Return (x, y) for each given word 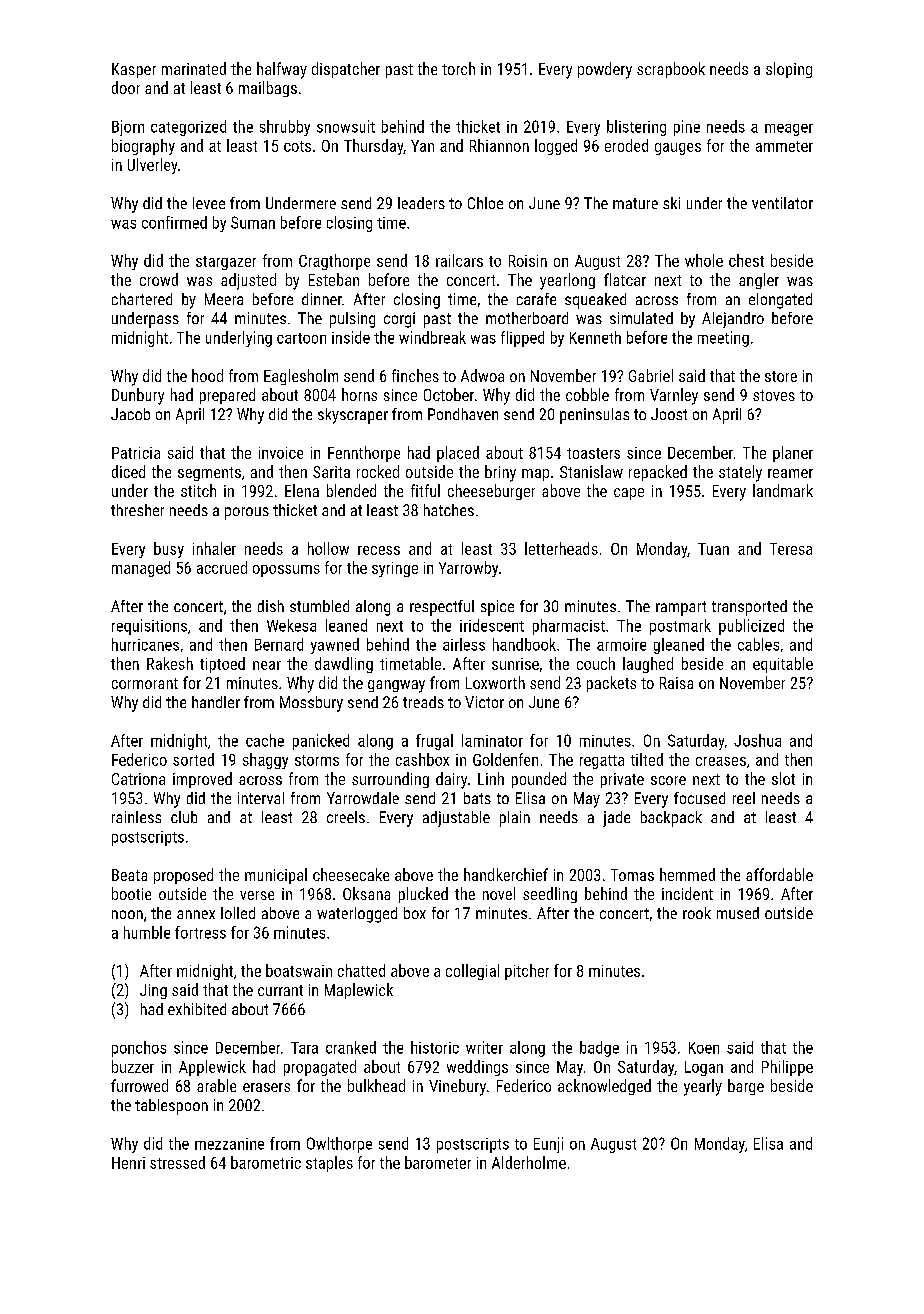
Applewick (212, 1068)
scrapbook (671, 70)
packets (611, 684)
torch (458, 68)
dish (271, 606)
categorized (188, 128)
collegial (472, 972)
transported (749, 608)
